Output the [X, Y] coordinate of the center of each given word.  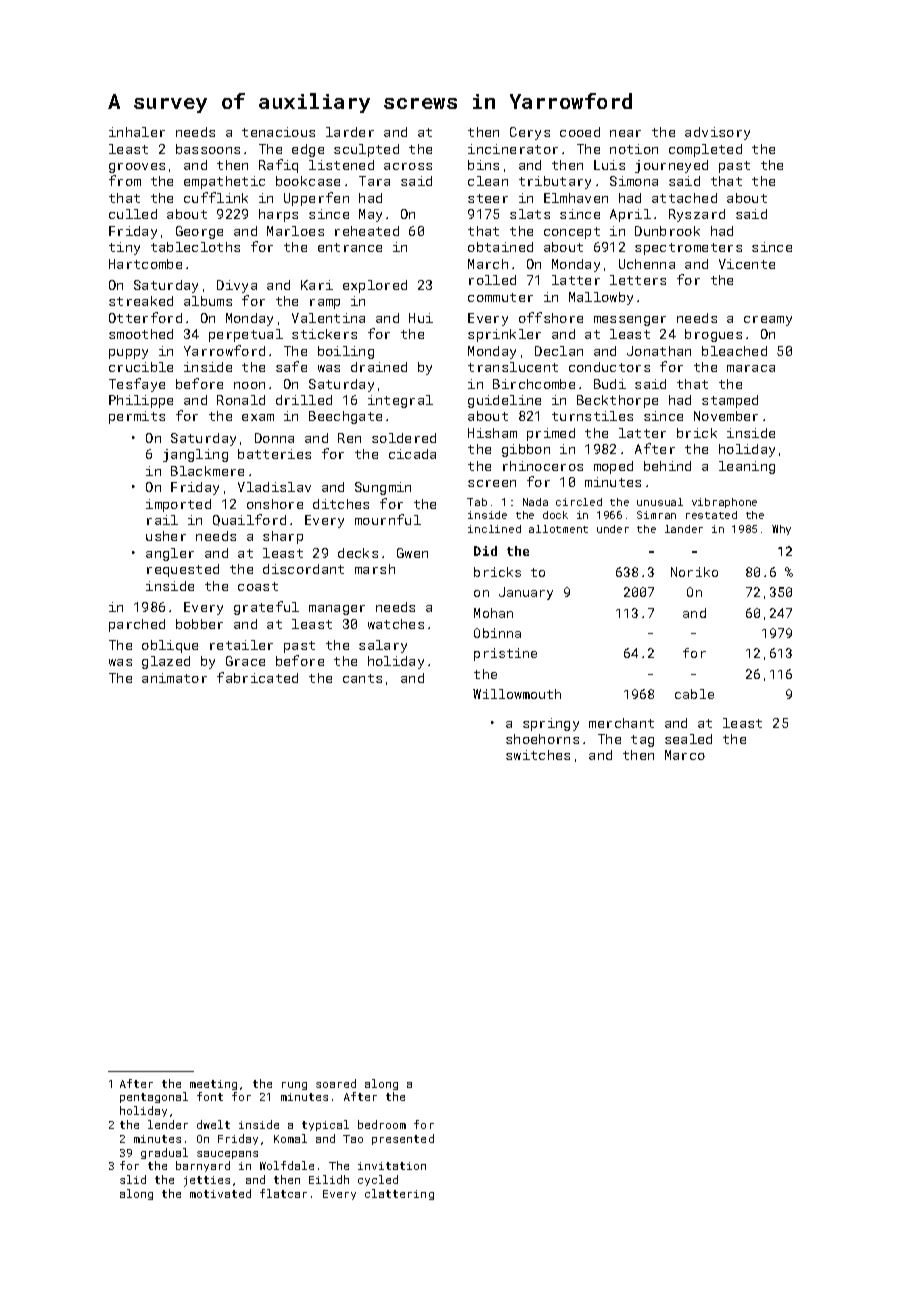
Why [781, 530]
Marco [685, 755]
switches [538, 755]
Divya [237, 286]
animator [174, 678]
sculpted [366, 150]
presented [403, 1139]
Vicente [747, 264]
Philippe [141, 401]
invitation [392, 1166]
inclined [494, 529]
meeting [213, 1085]
